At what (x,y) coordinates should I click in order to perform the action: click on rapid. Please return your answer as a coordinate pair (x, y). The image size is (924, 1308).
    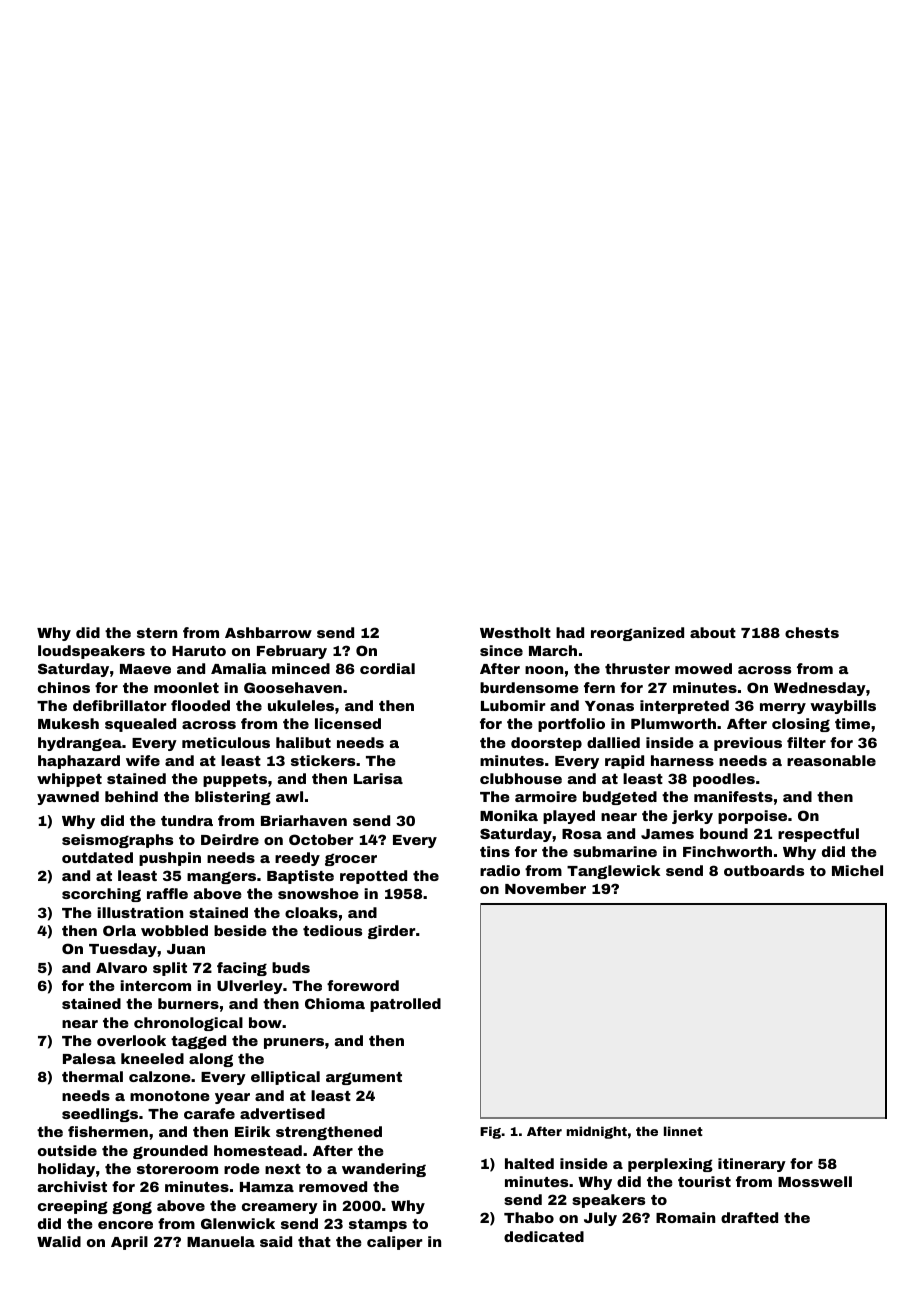
    Looking at the image, I should click on (624, 762).
